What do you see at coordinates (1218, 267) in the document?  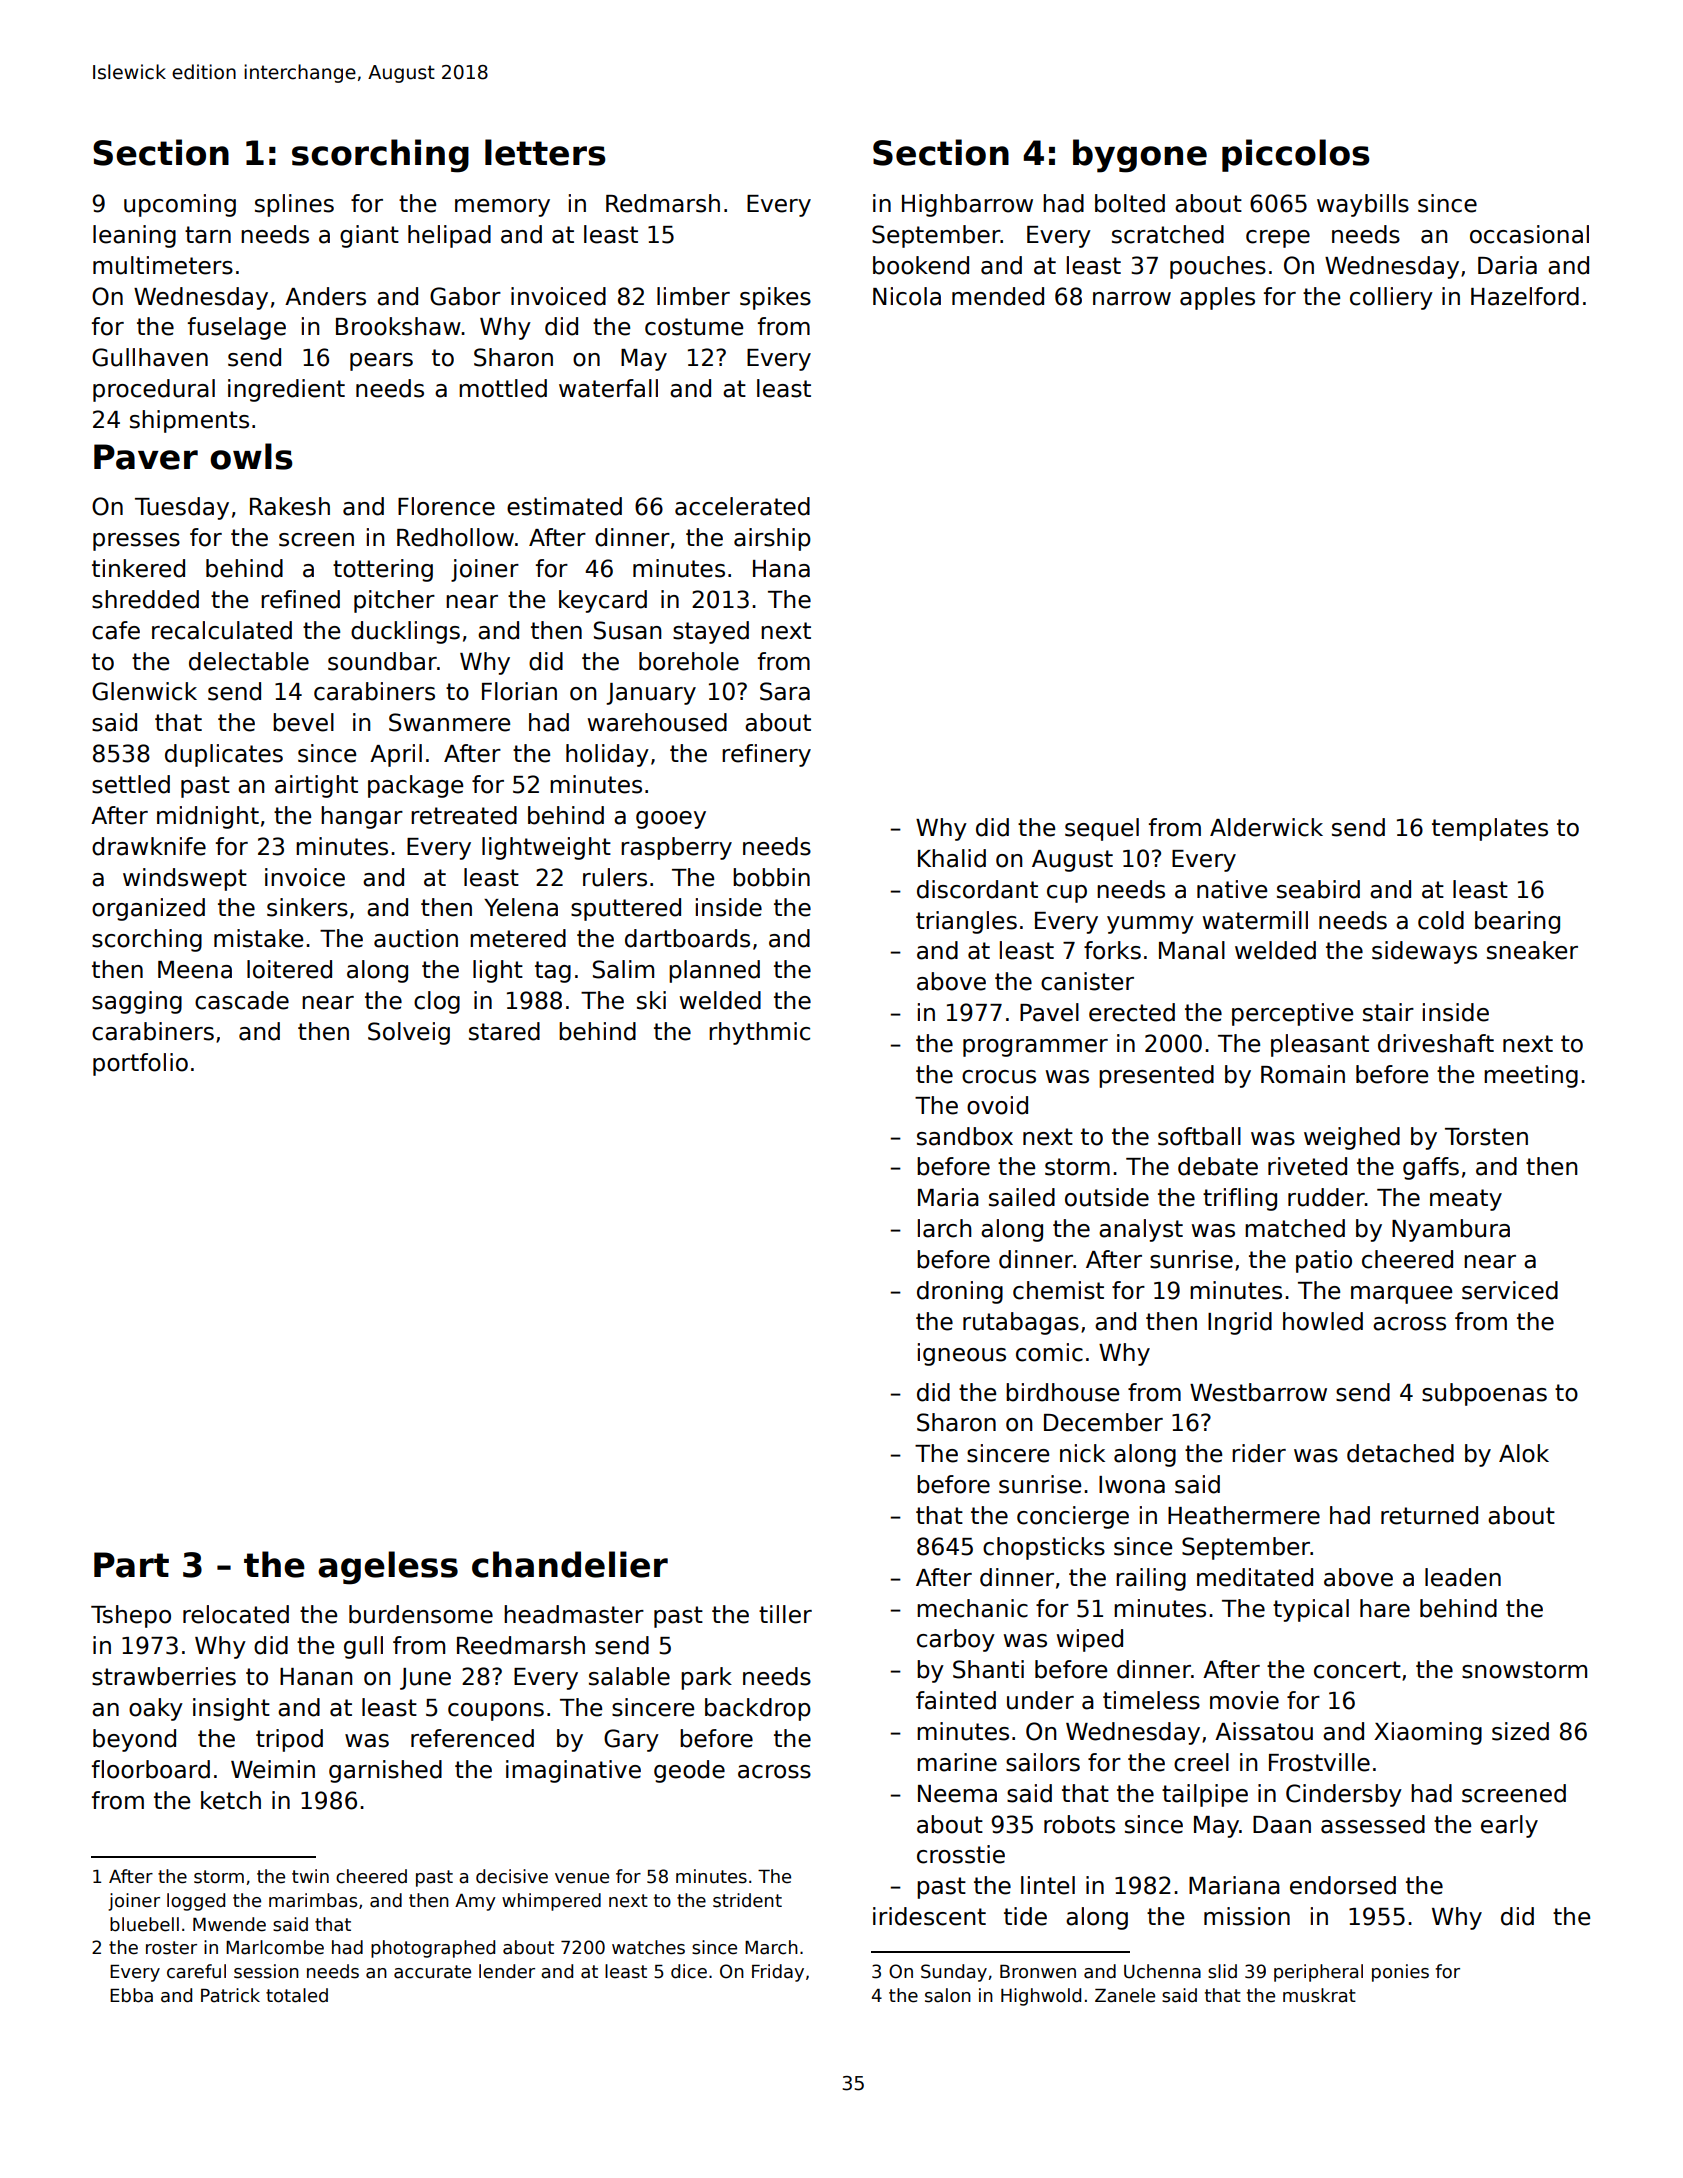 I see `pouches` at bounding box center [1218, 267].
